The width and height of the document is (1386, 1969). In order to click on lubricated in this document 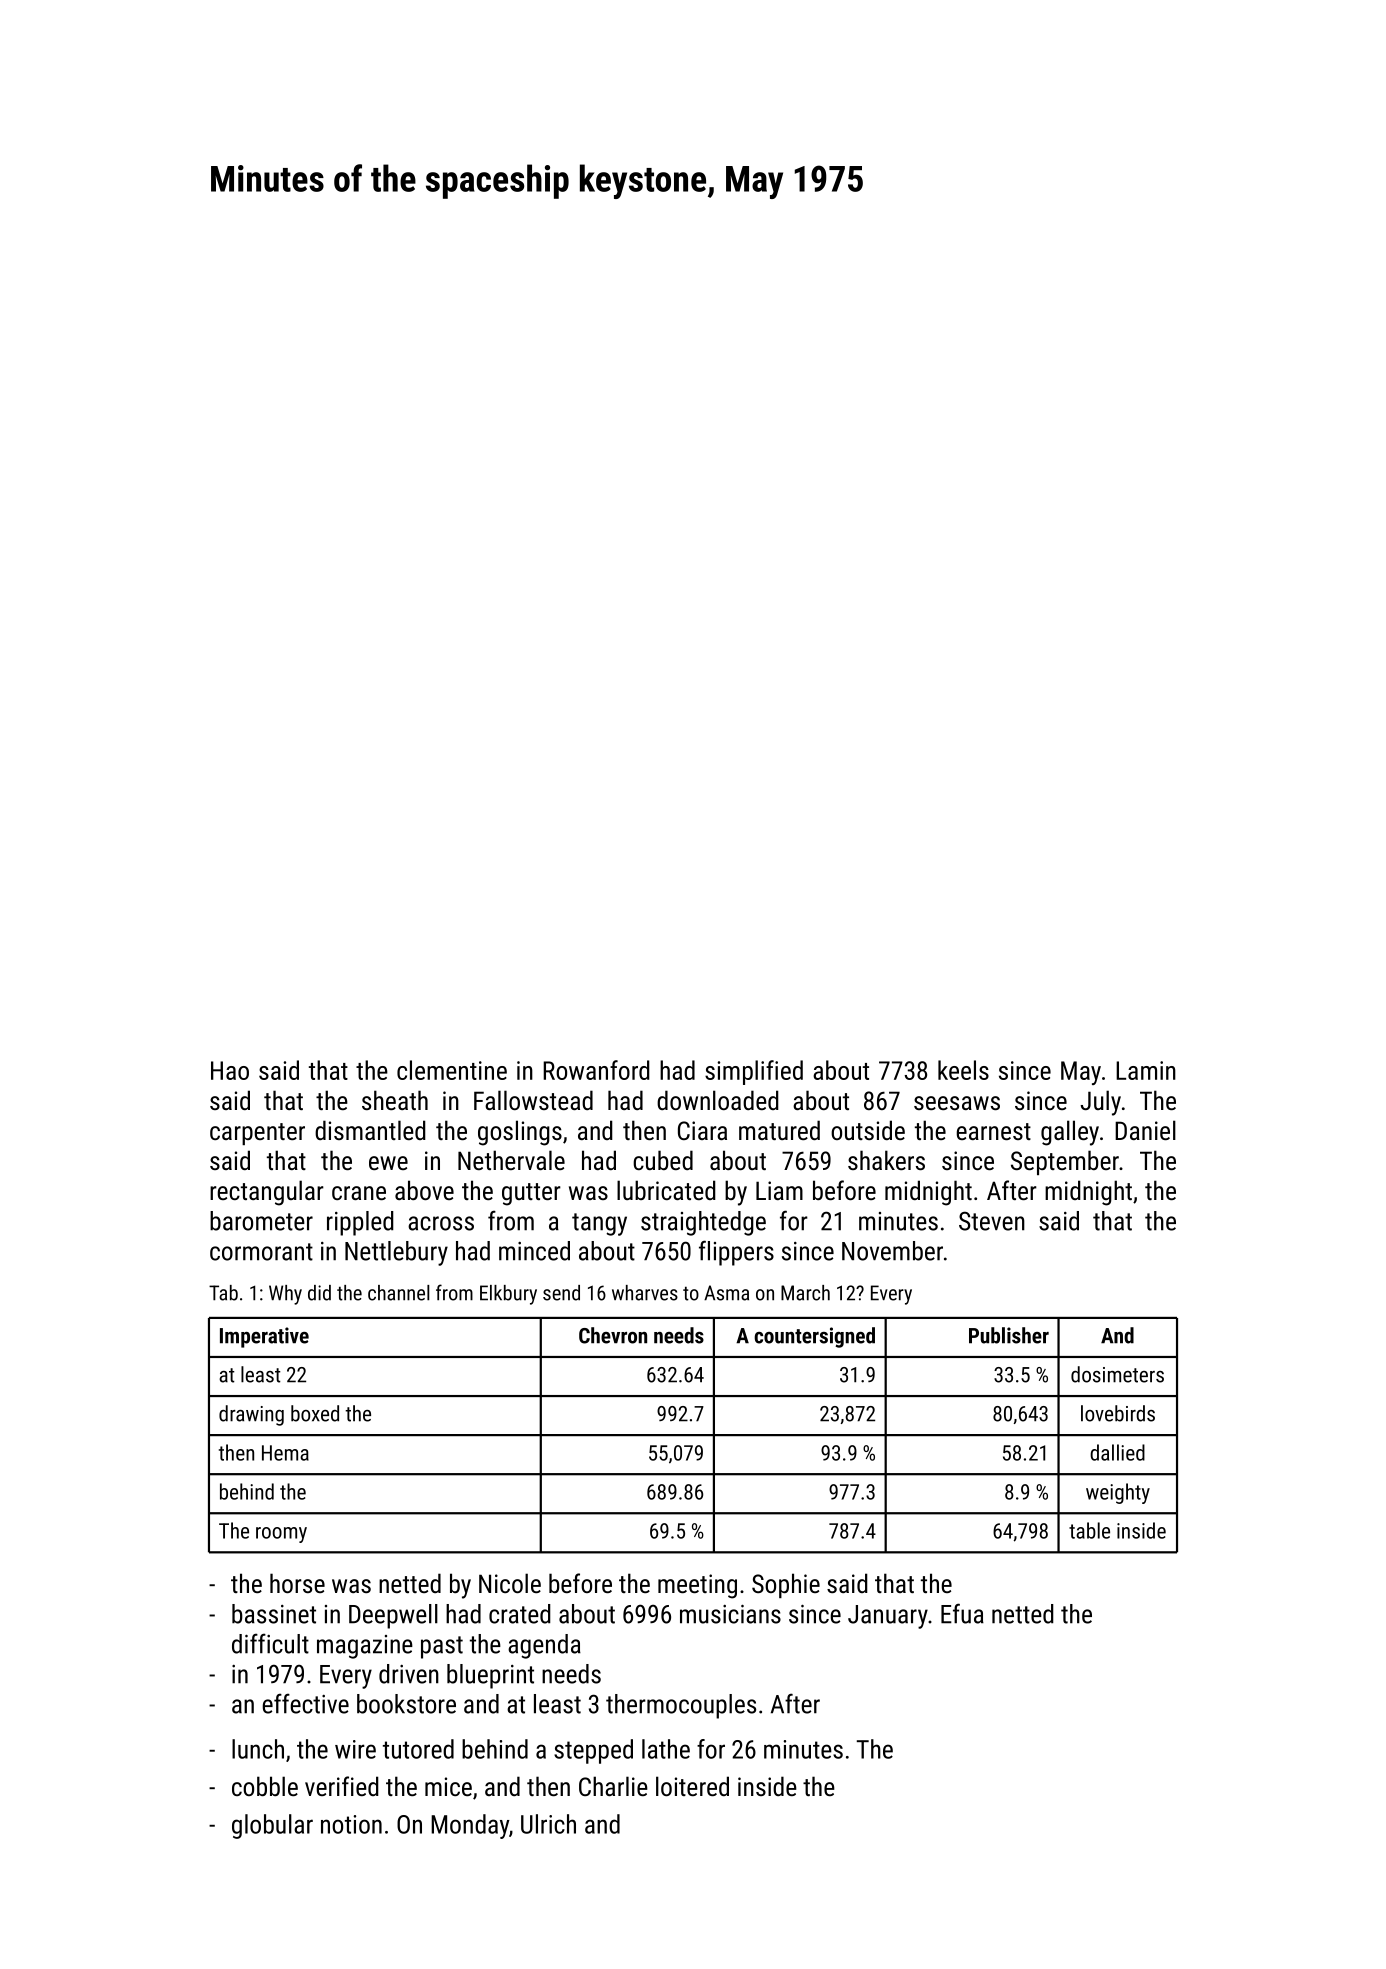, I will do `click(666, 1190)`.
